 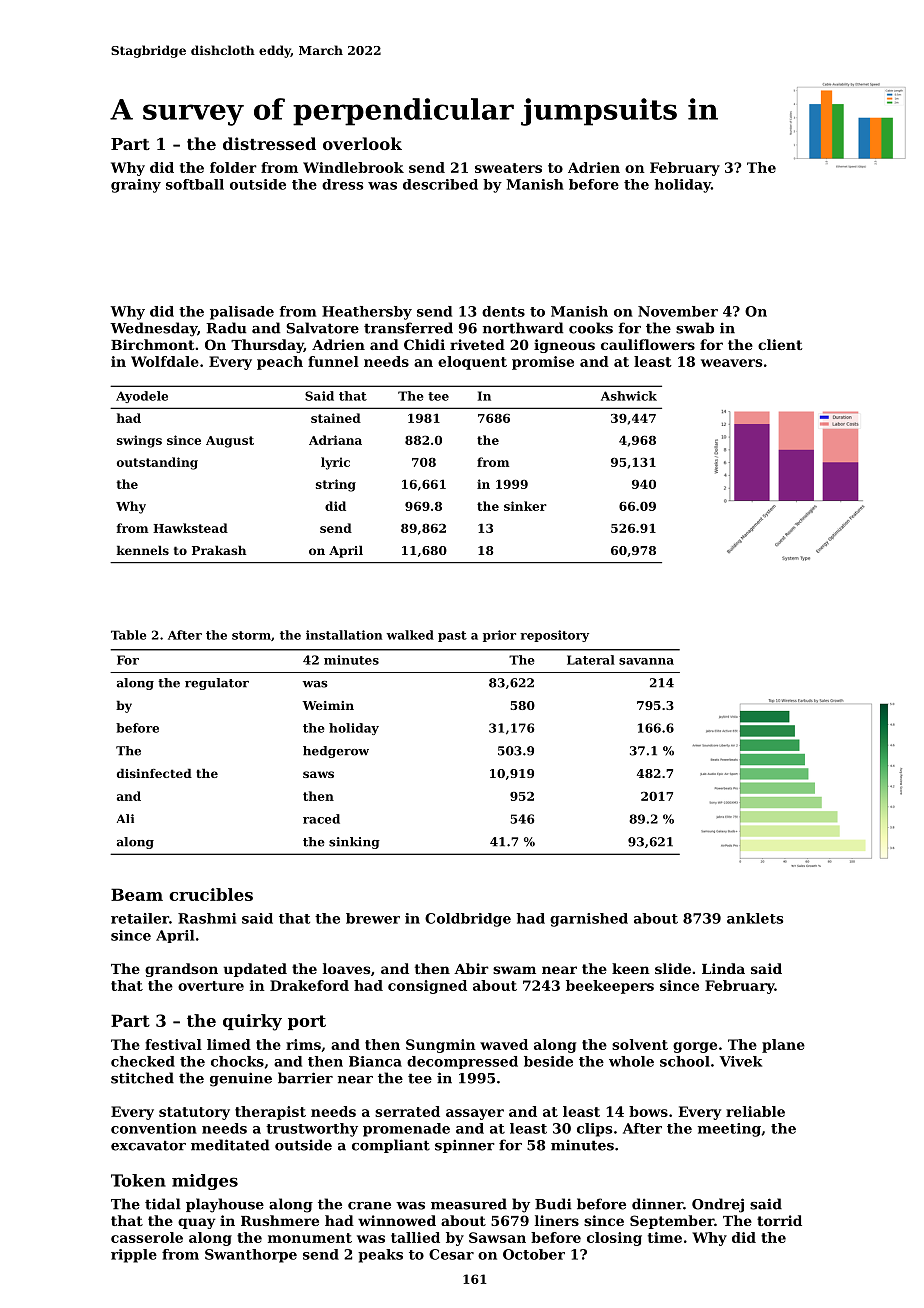 What do you see at coordinates (614, 1239) in the image?
I see `closing` at bounding box center [614, 1239].
